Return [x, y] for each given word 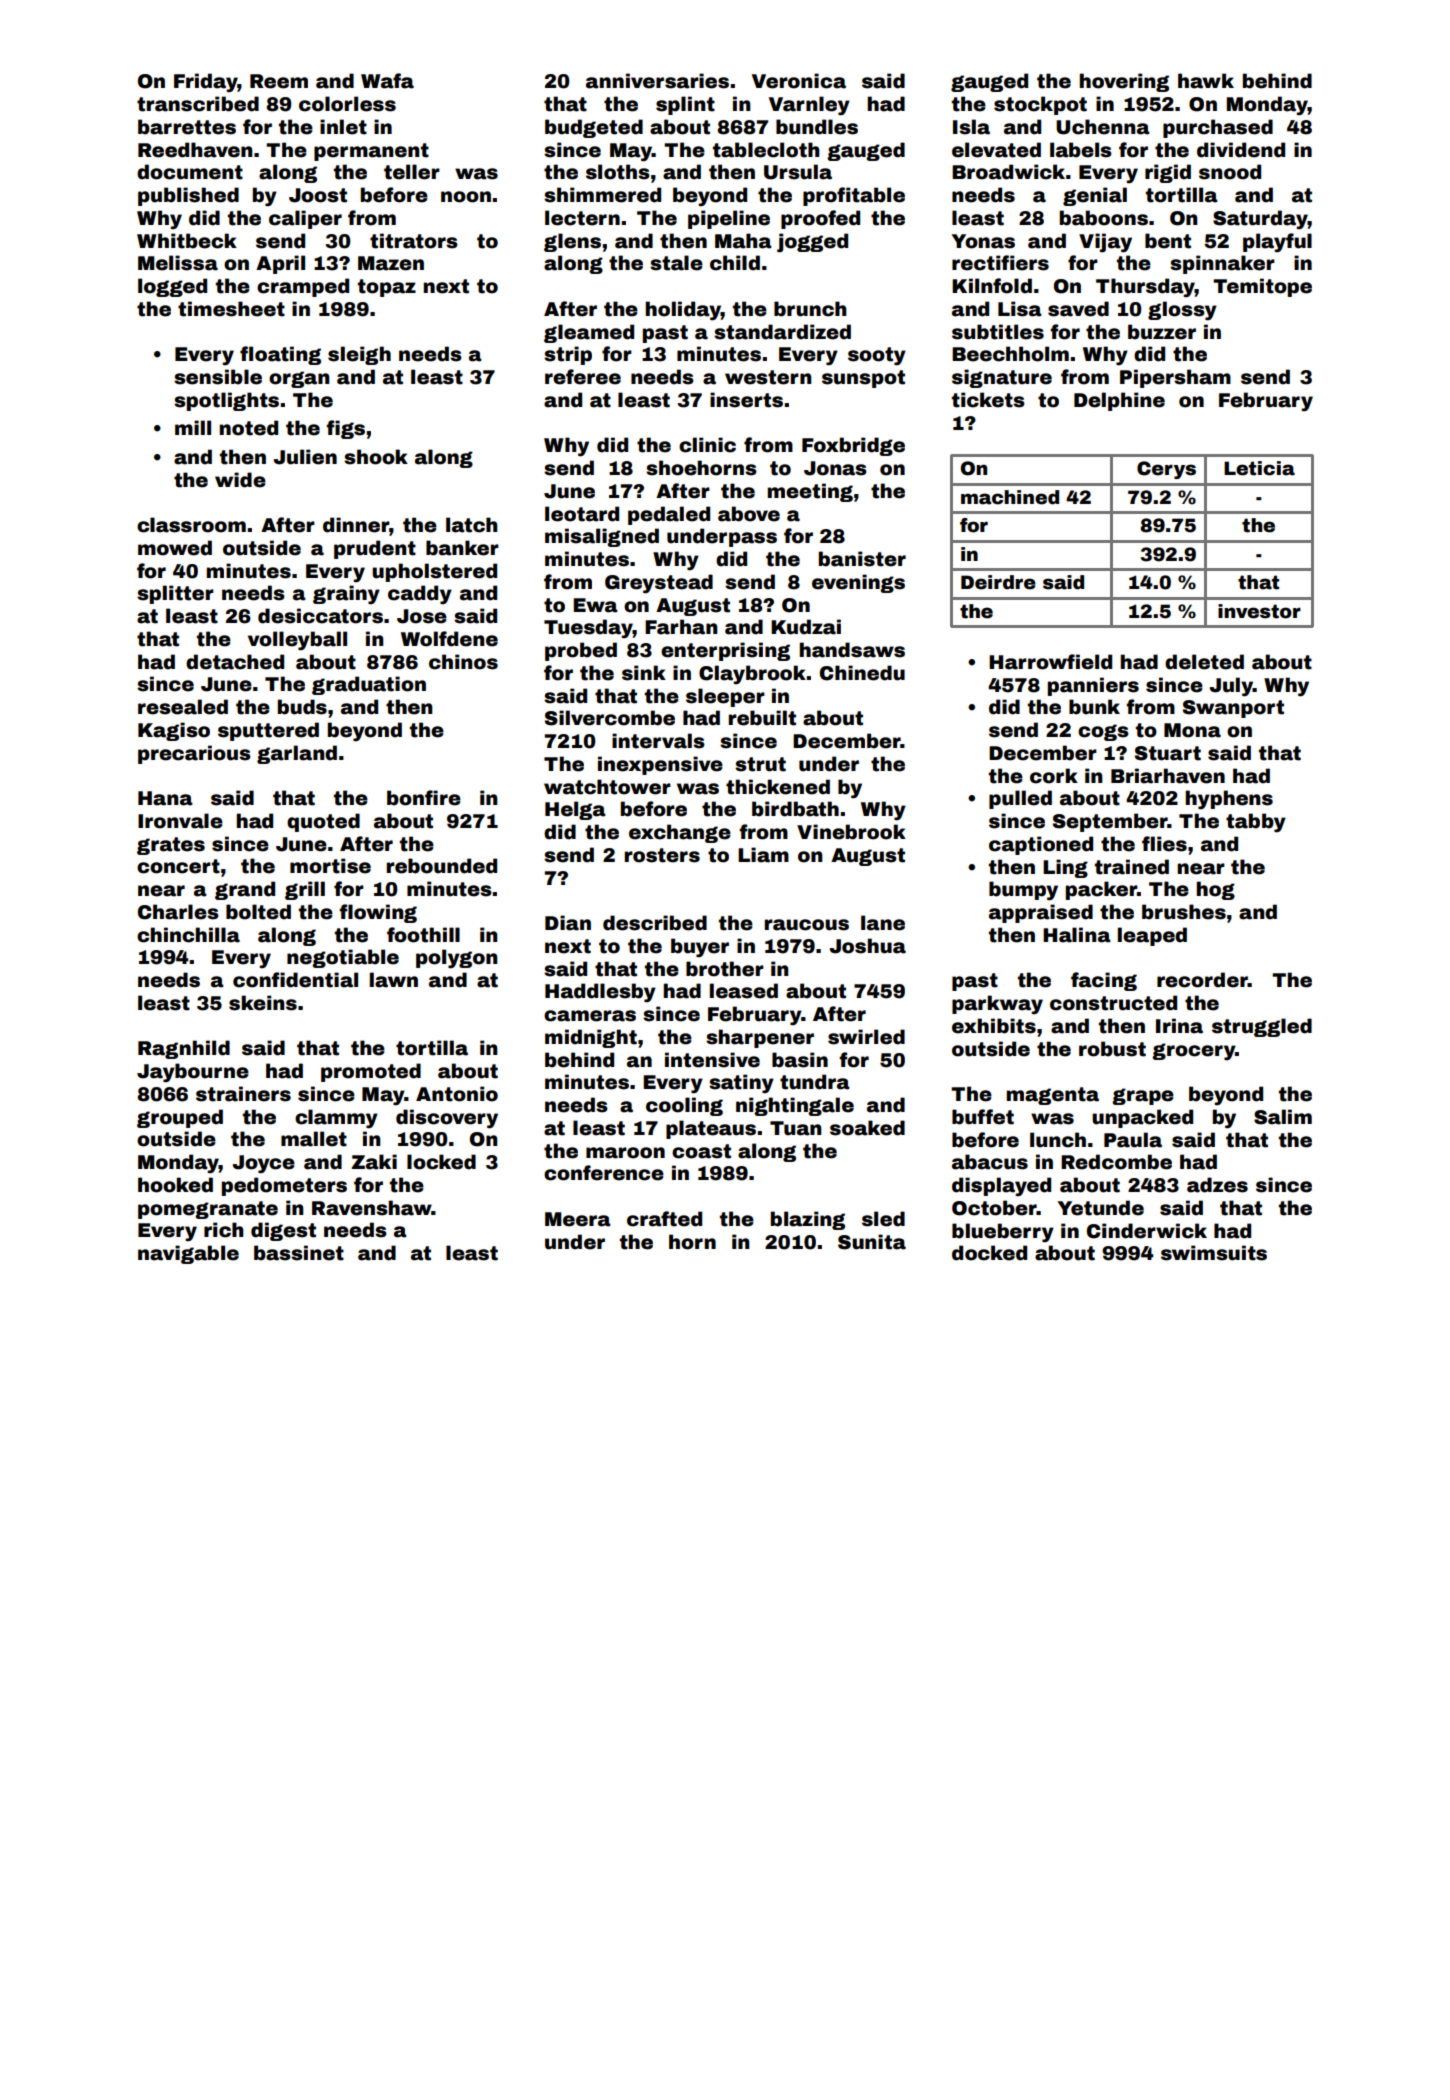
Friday [206, 82]
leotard [582, 514]
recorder [1202, 980]
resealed [183, 707]
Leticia [1259, 468]
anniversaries [657, 81]
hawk [1206, 81]
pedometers [284, 1186]
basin [800, 1060]
